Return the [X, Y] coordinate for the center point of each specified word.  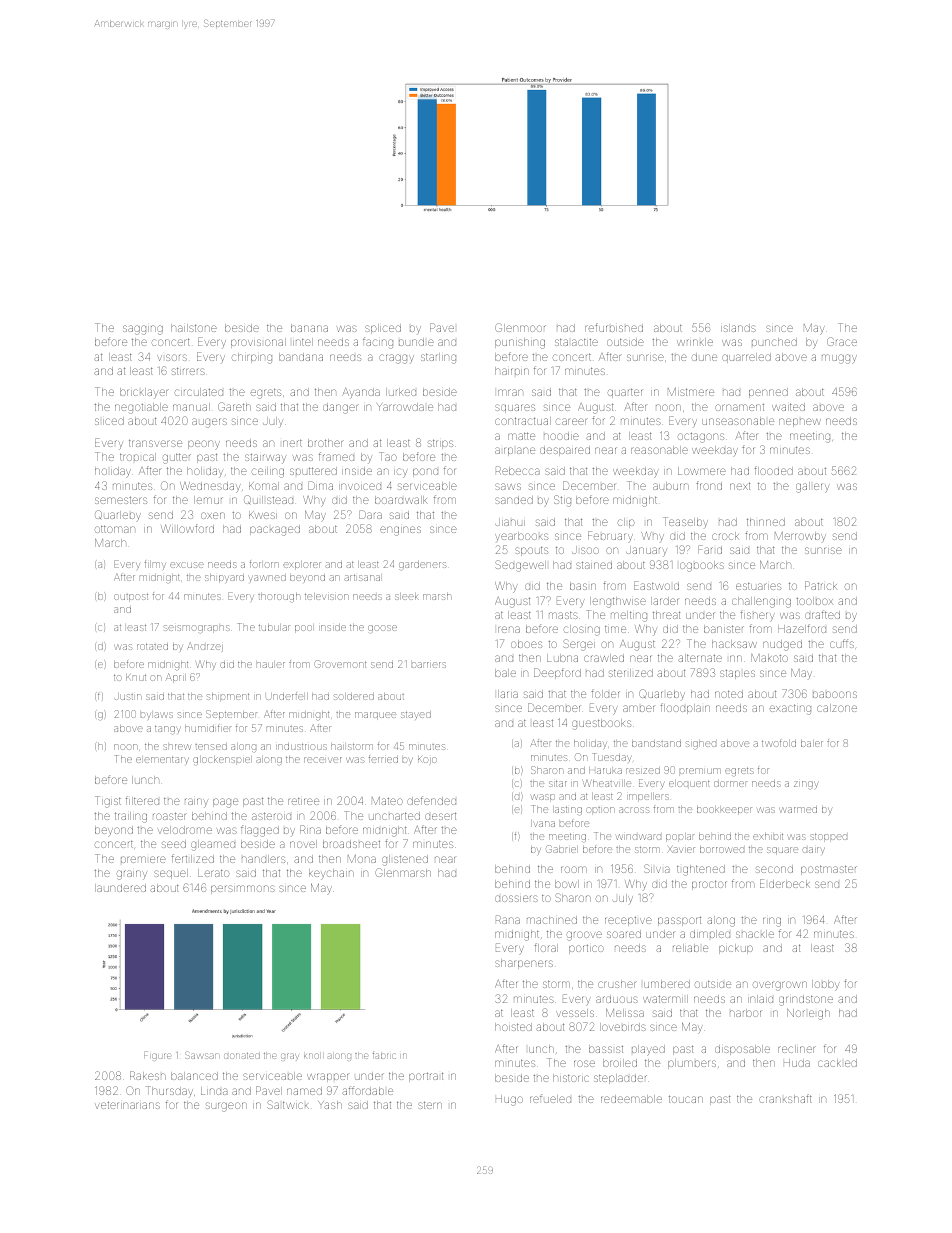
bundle [416, 342]
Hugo [509, 1100]
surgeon [226, 1107]
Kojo [427, 760]
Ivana [543, 823]
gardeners [423, 565]
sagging [143, 330]
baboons [835, 694]
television [327, 596]
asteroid [271, 816]
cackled [837, 1063]
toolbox [814, 601]
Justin [128, 697]
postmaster [829, 870]
